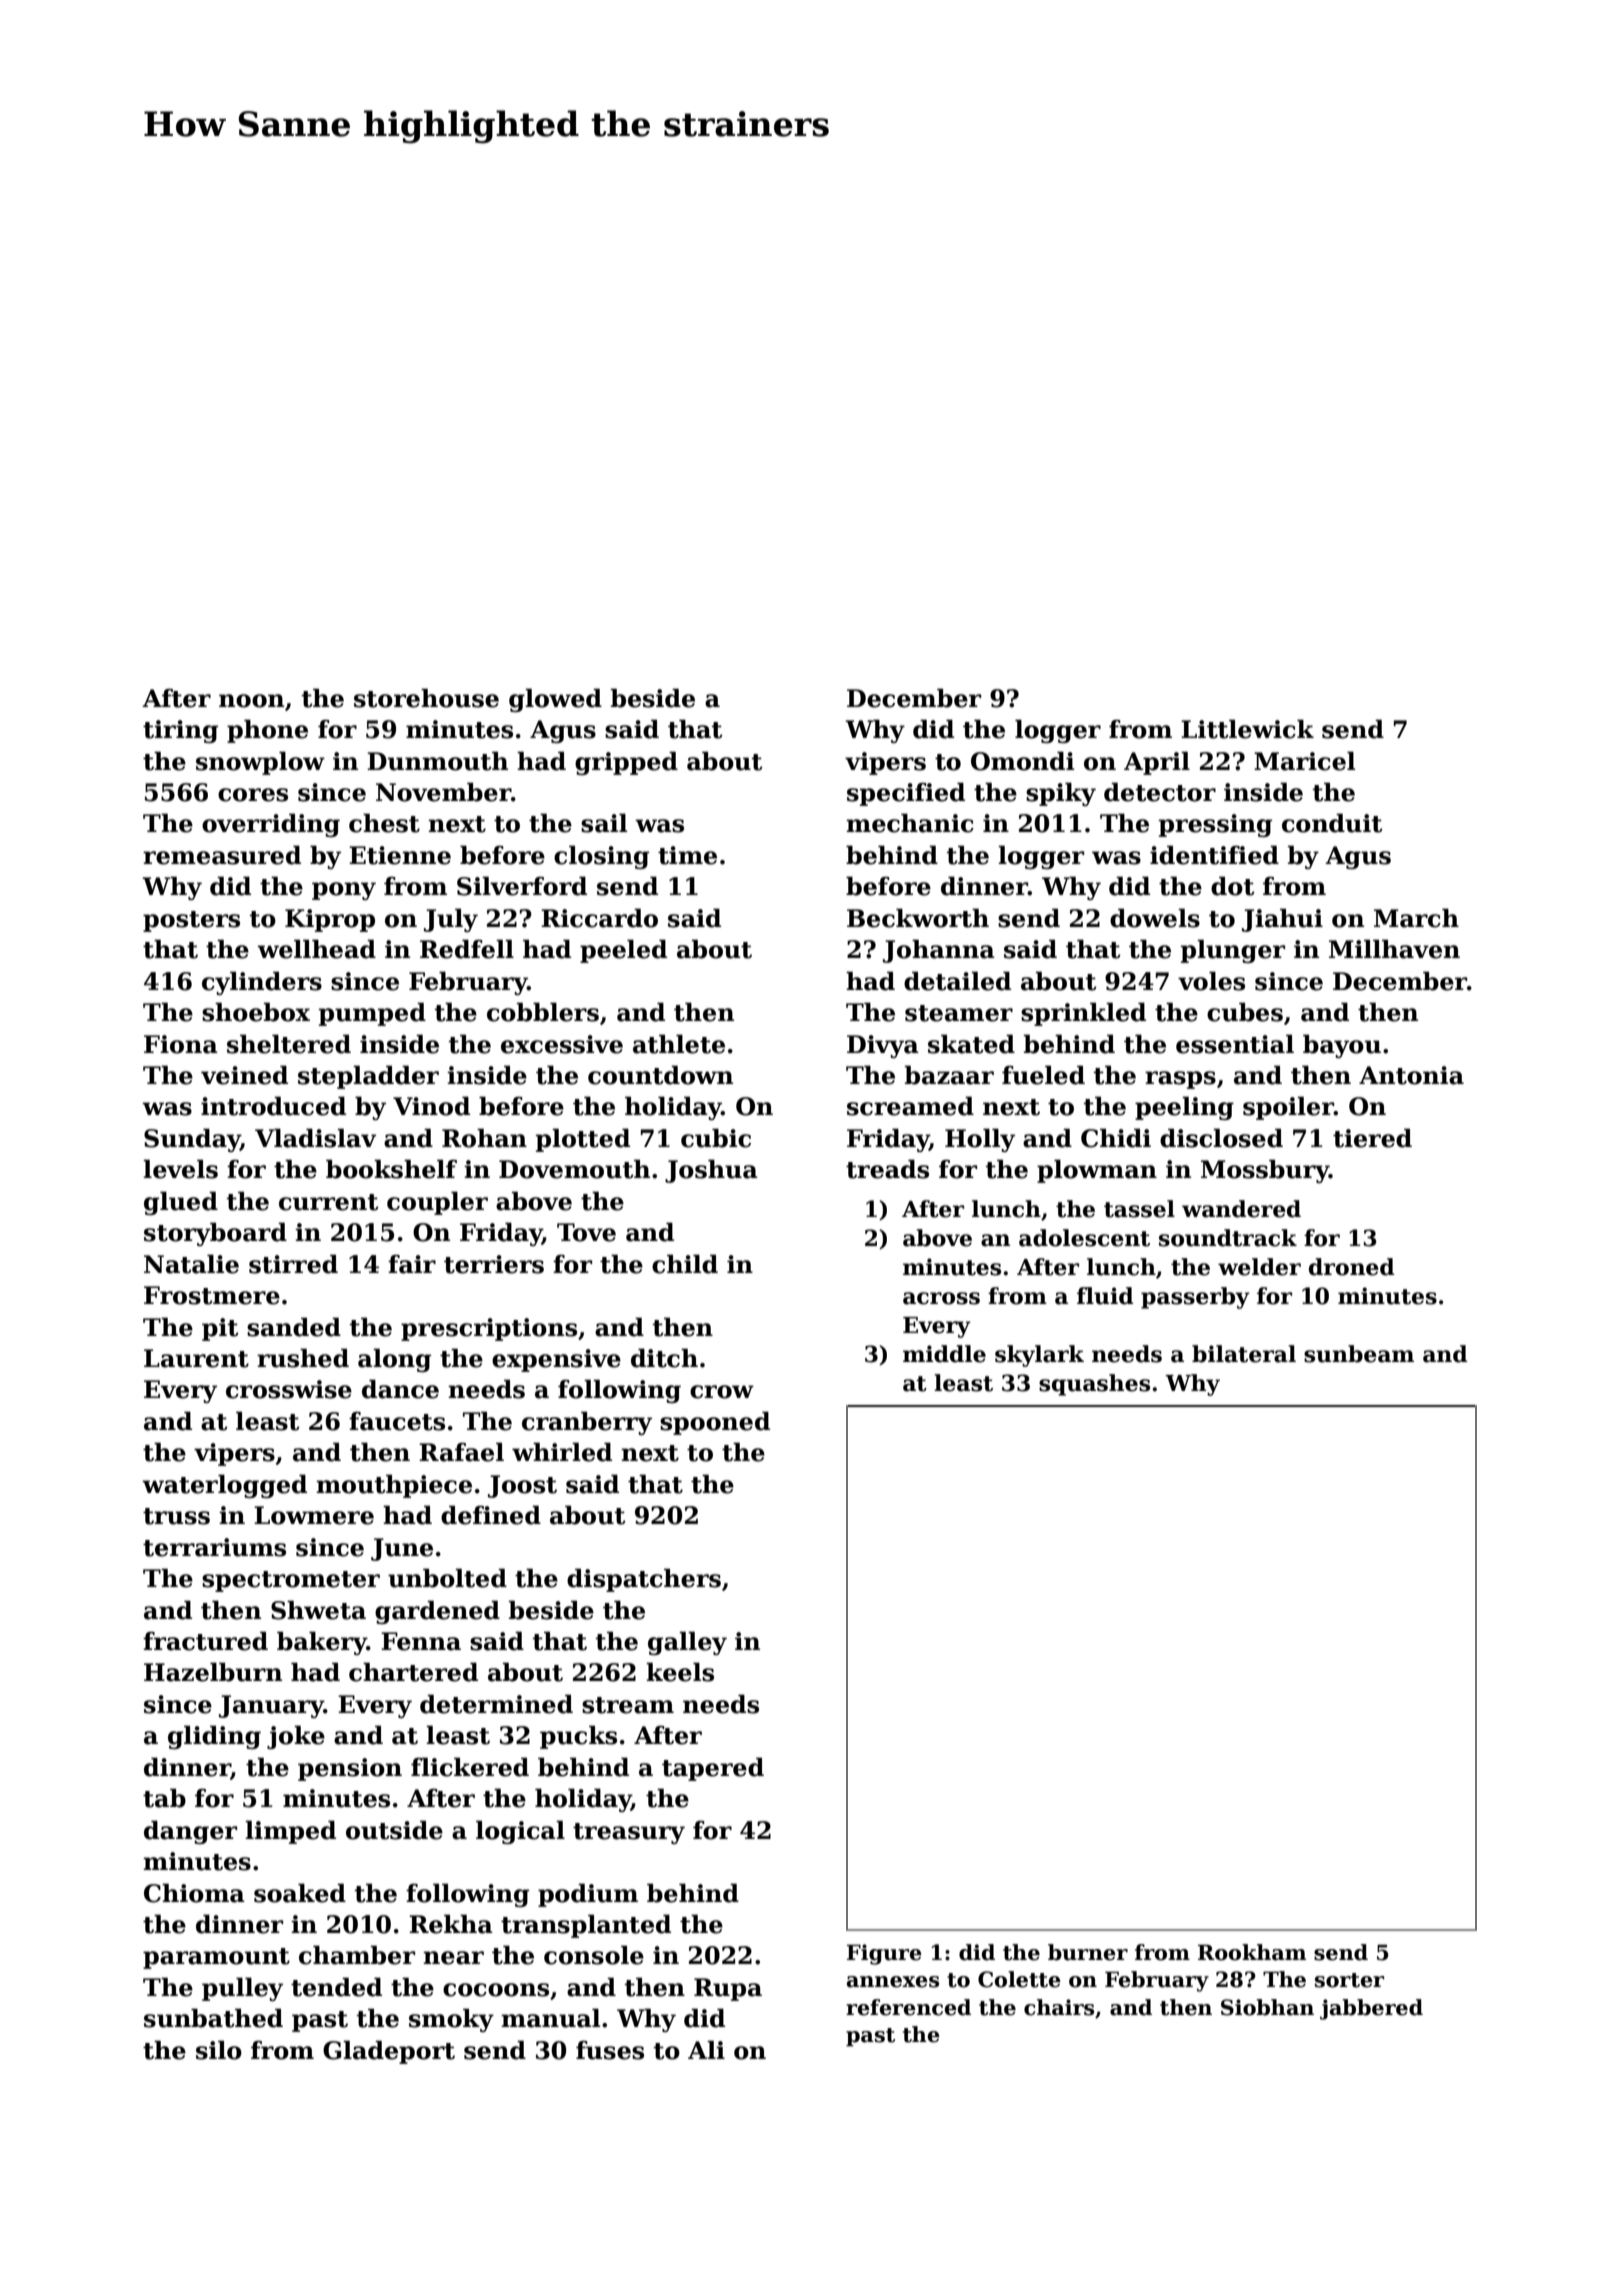 The height and width of the screenshot is (2292, 1620). What do you see at coordinates (216, 1958) in the screenshot?
I see `paramount` at bounding box center [216, 1958].
